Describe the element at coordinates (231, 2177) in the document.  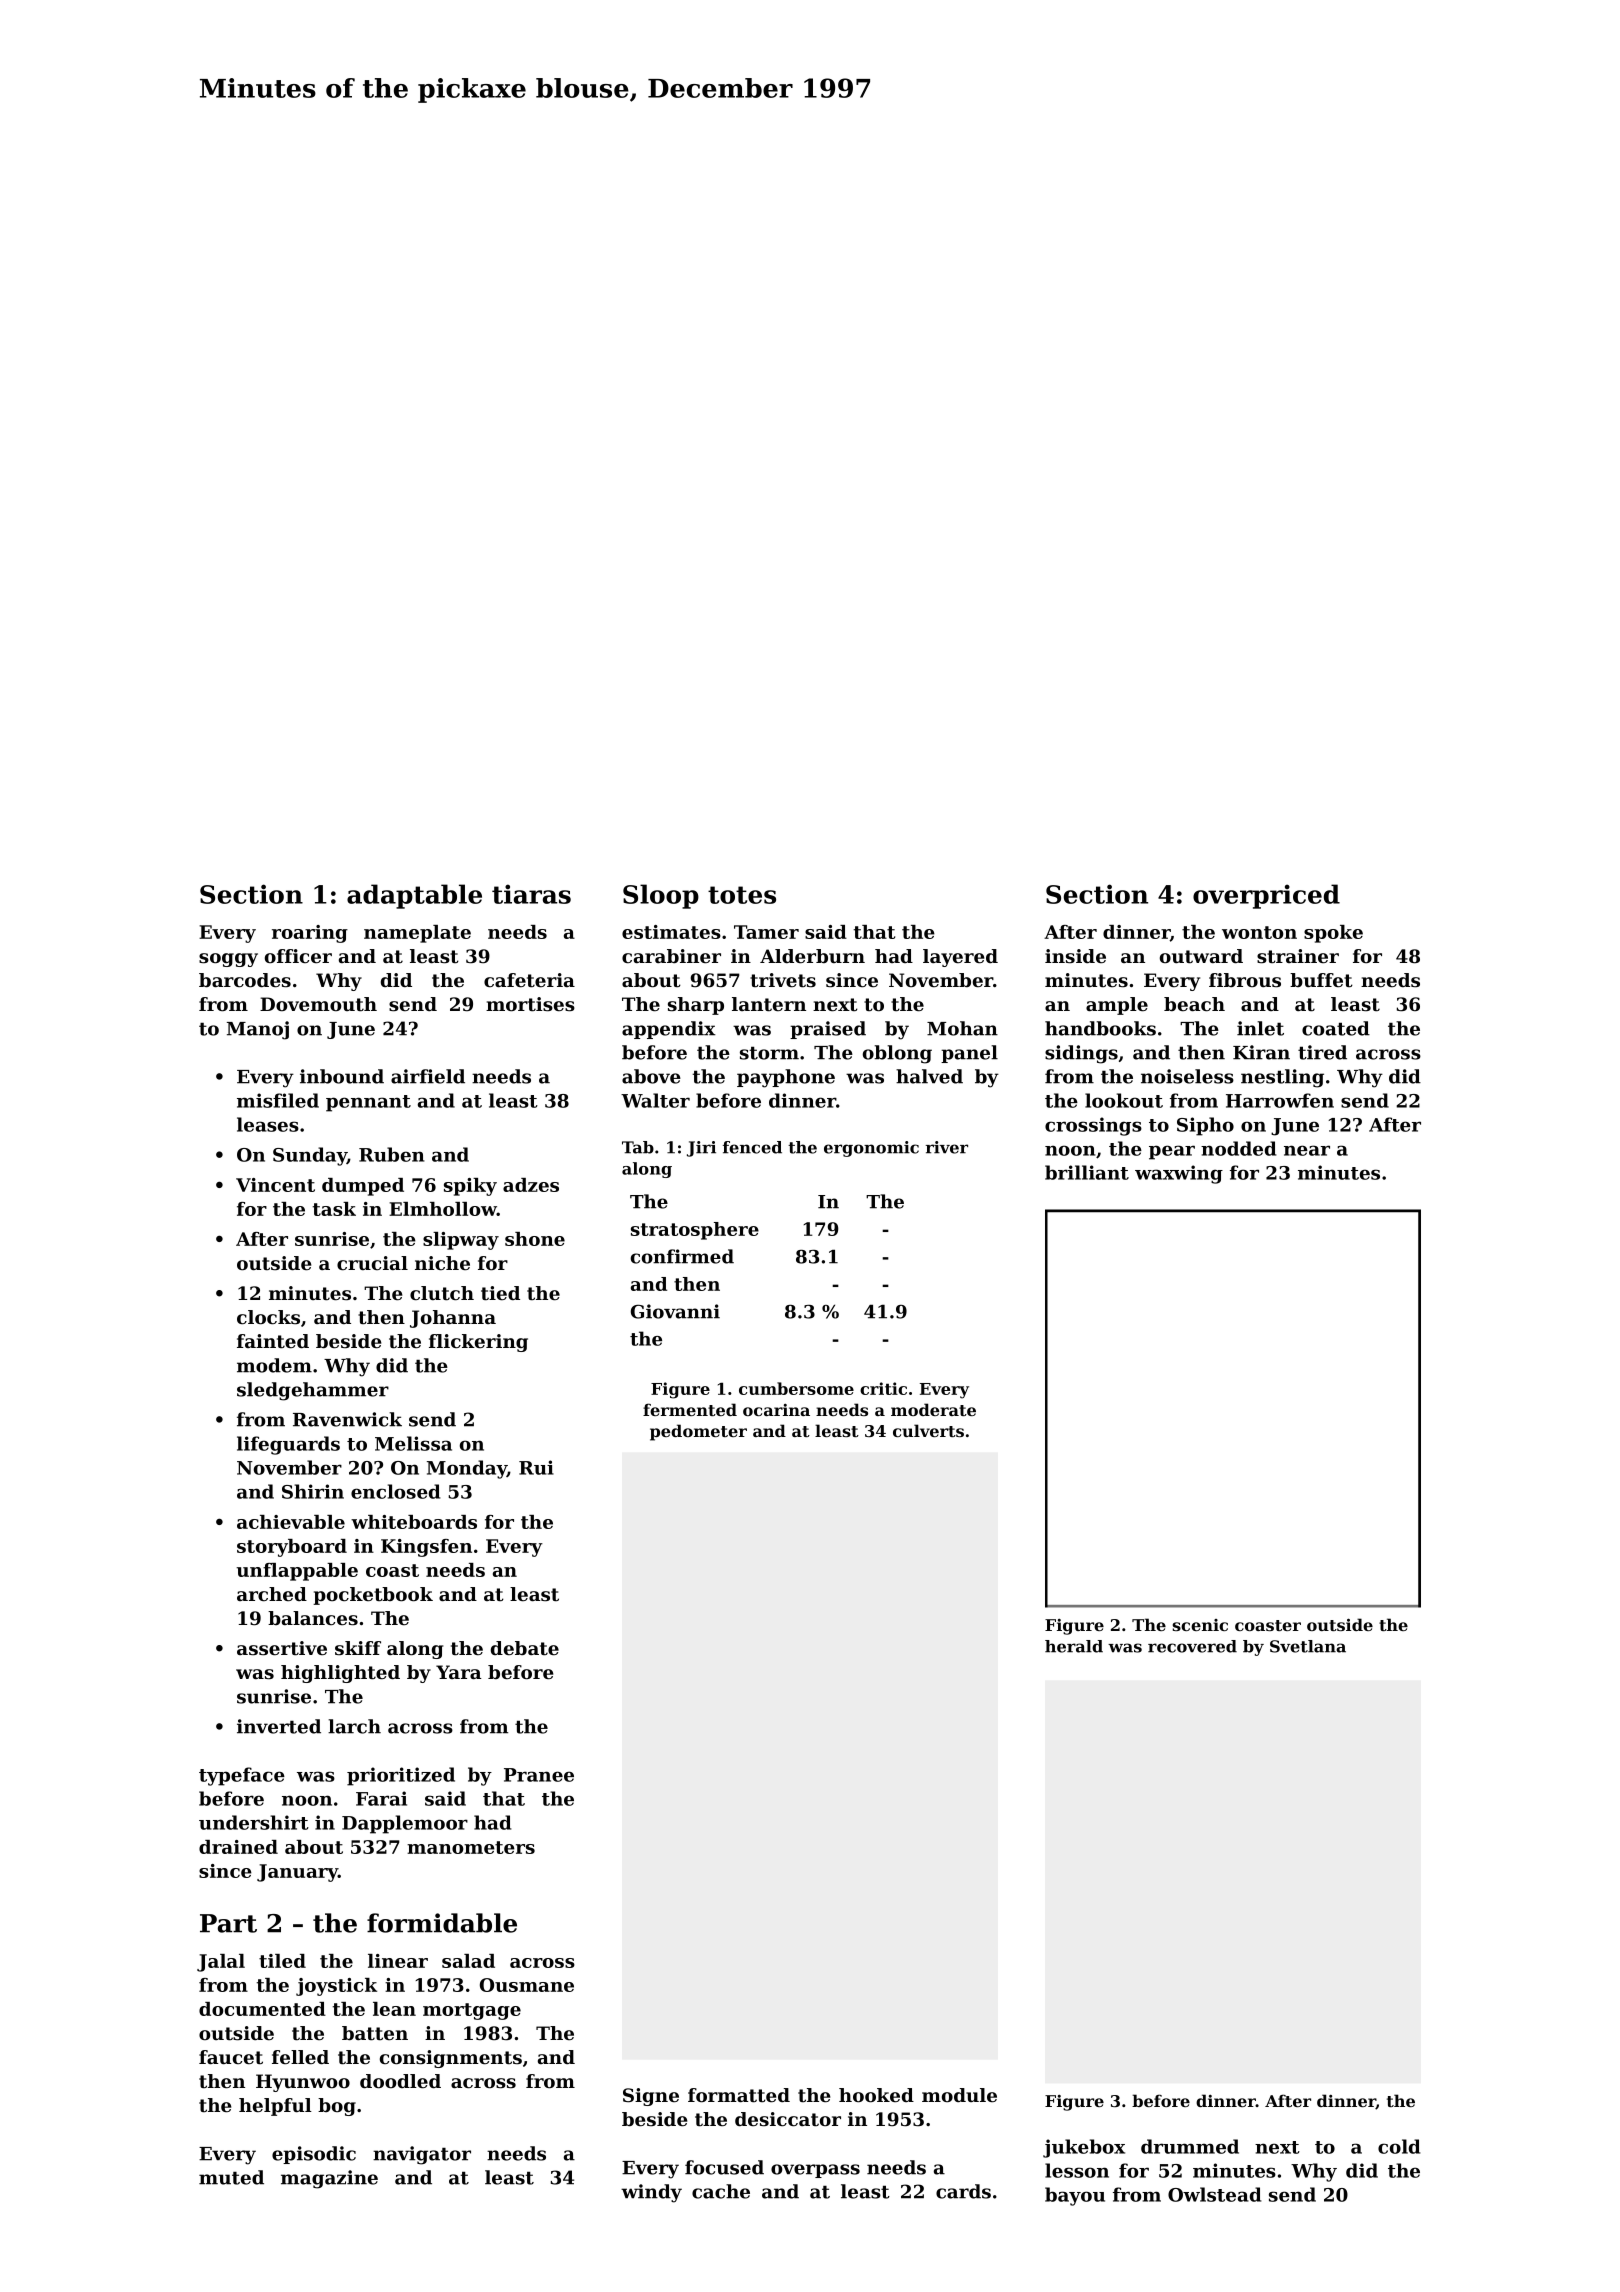
I see `muted` at that location.
